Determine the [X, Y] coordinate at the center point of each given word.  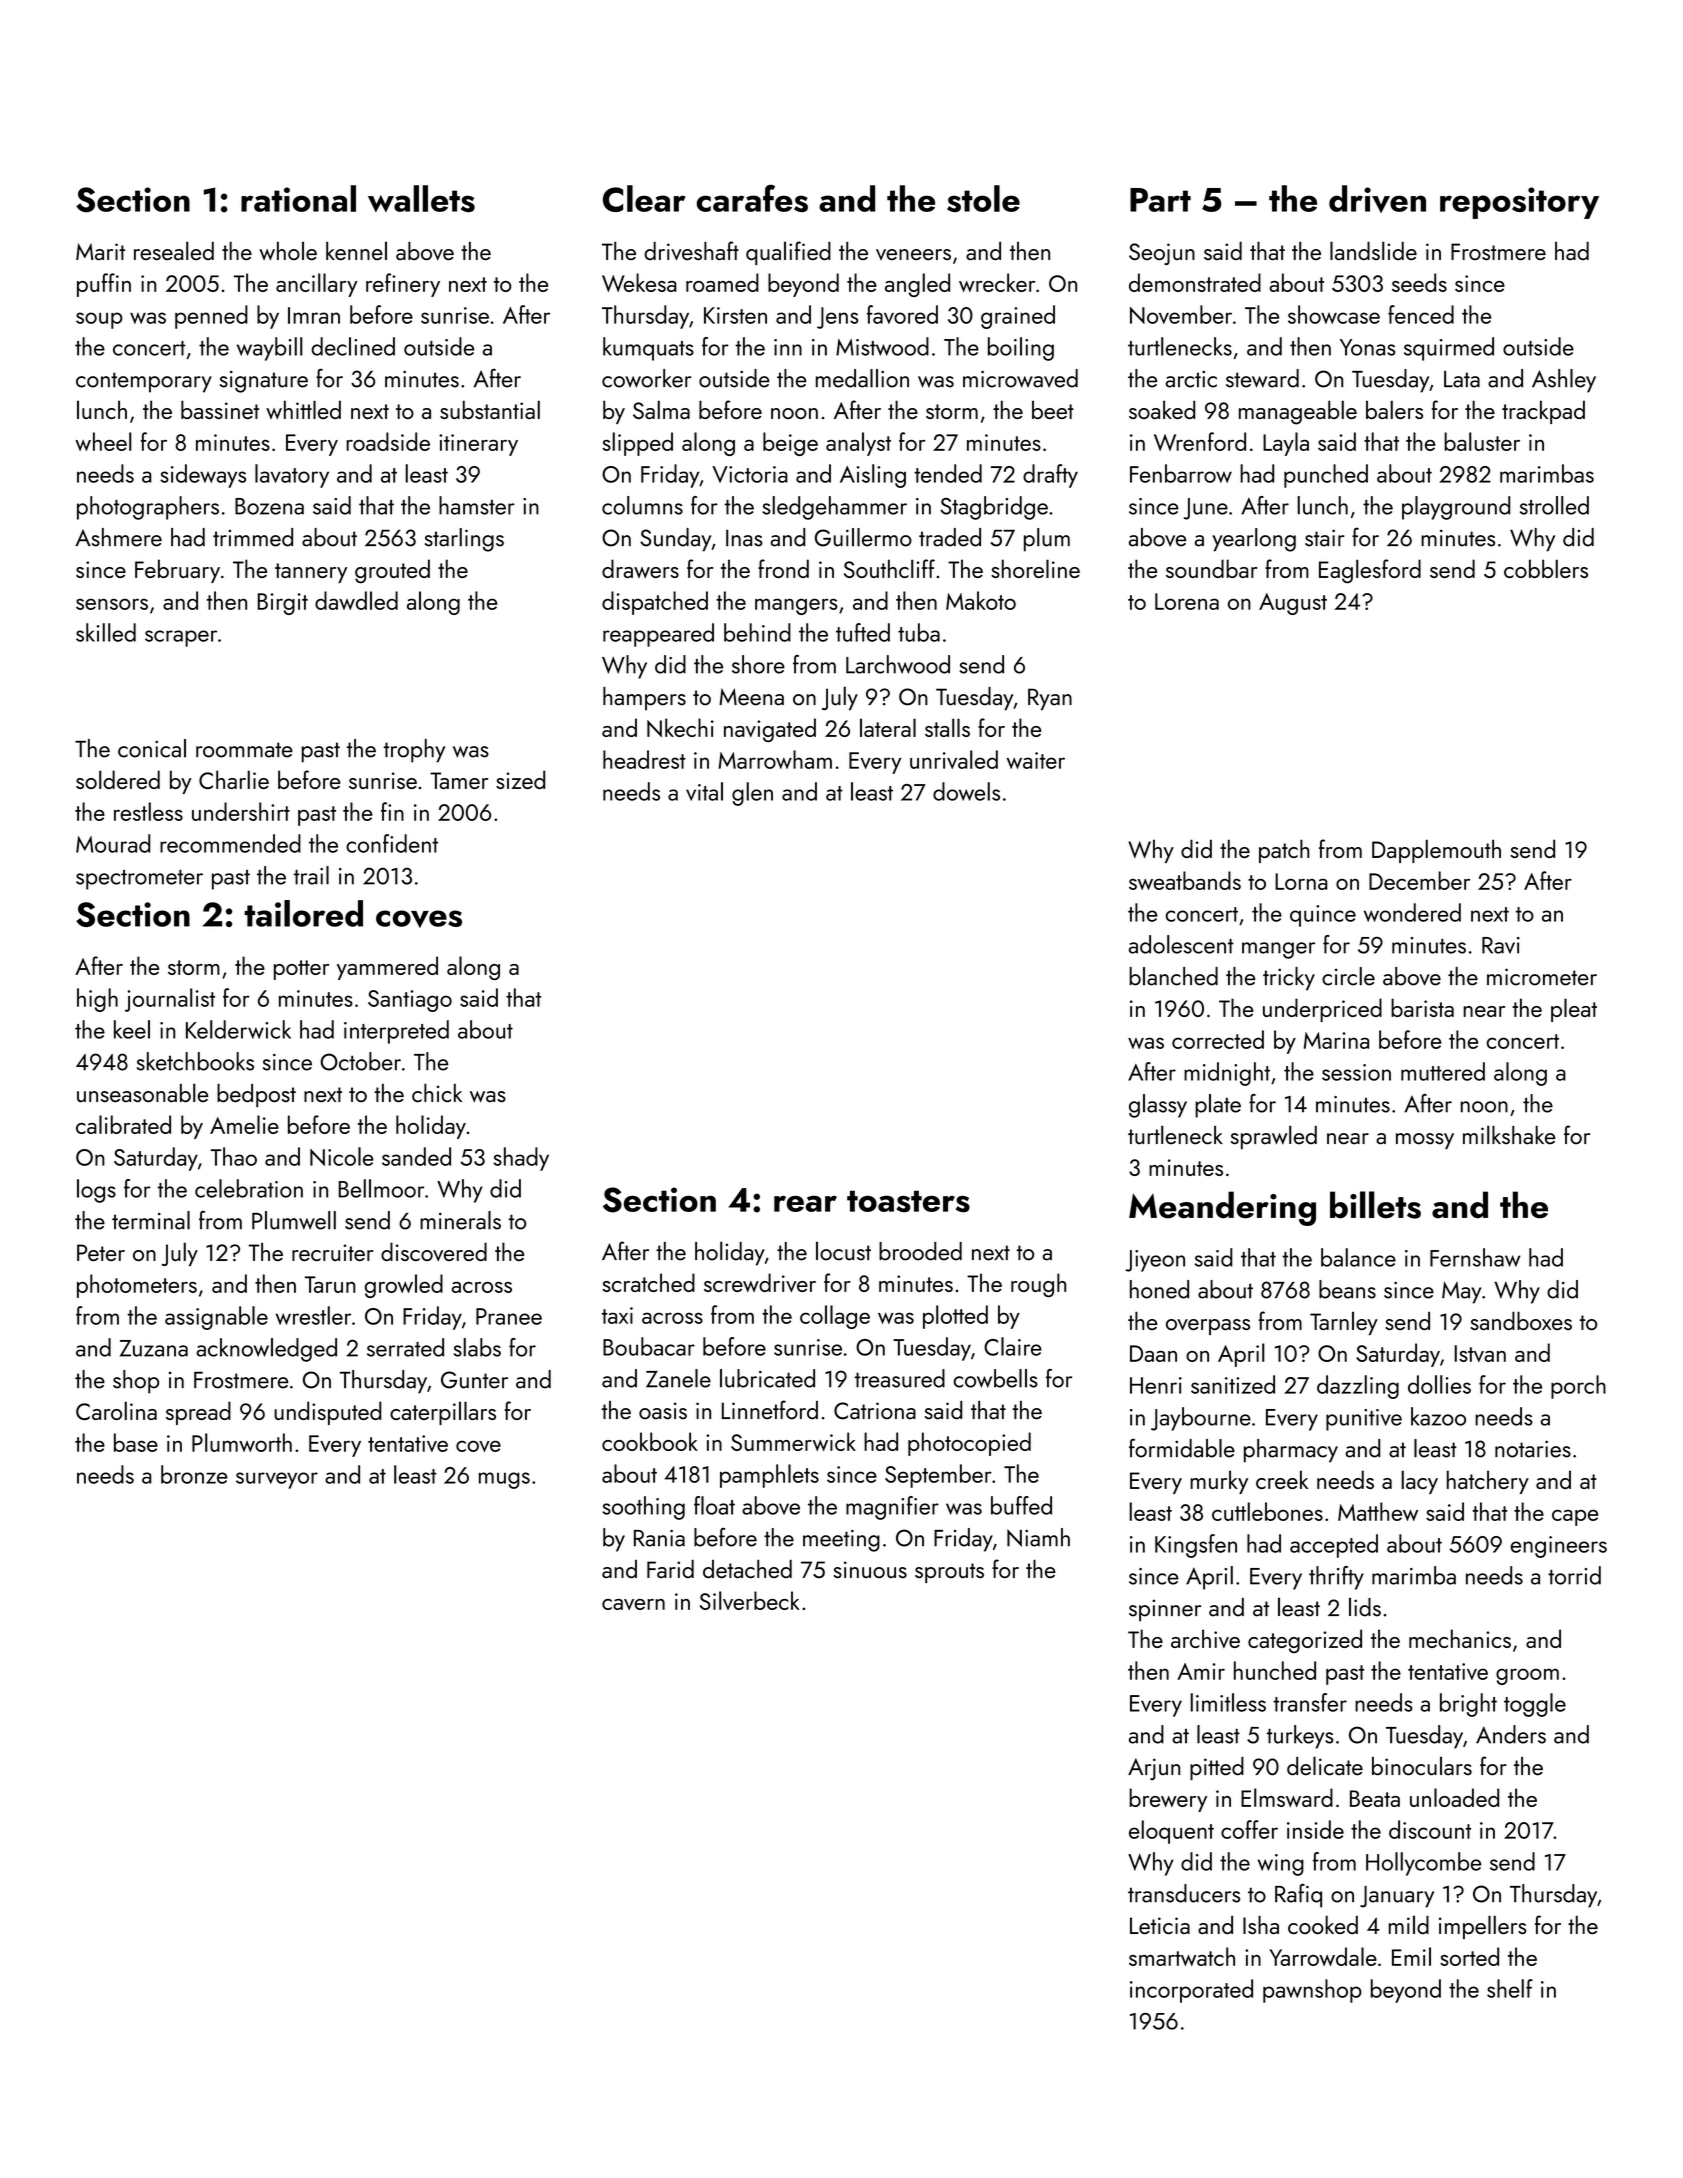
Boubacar [649, 1346]
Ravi [1501, 945]
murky [1219, 1482]
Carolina [116, 1410]
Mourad [113, 843]
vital [704, 791]
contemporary [144, 382]
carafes [752, 198]
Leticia [1160, 1925]
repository [1519, 203]
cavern [633, 1604]
